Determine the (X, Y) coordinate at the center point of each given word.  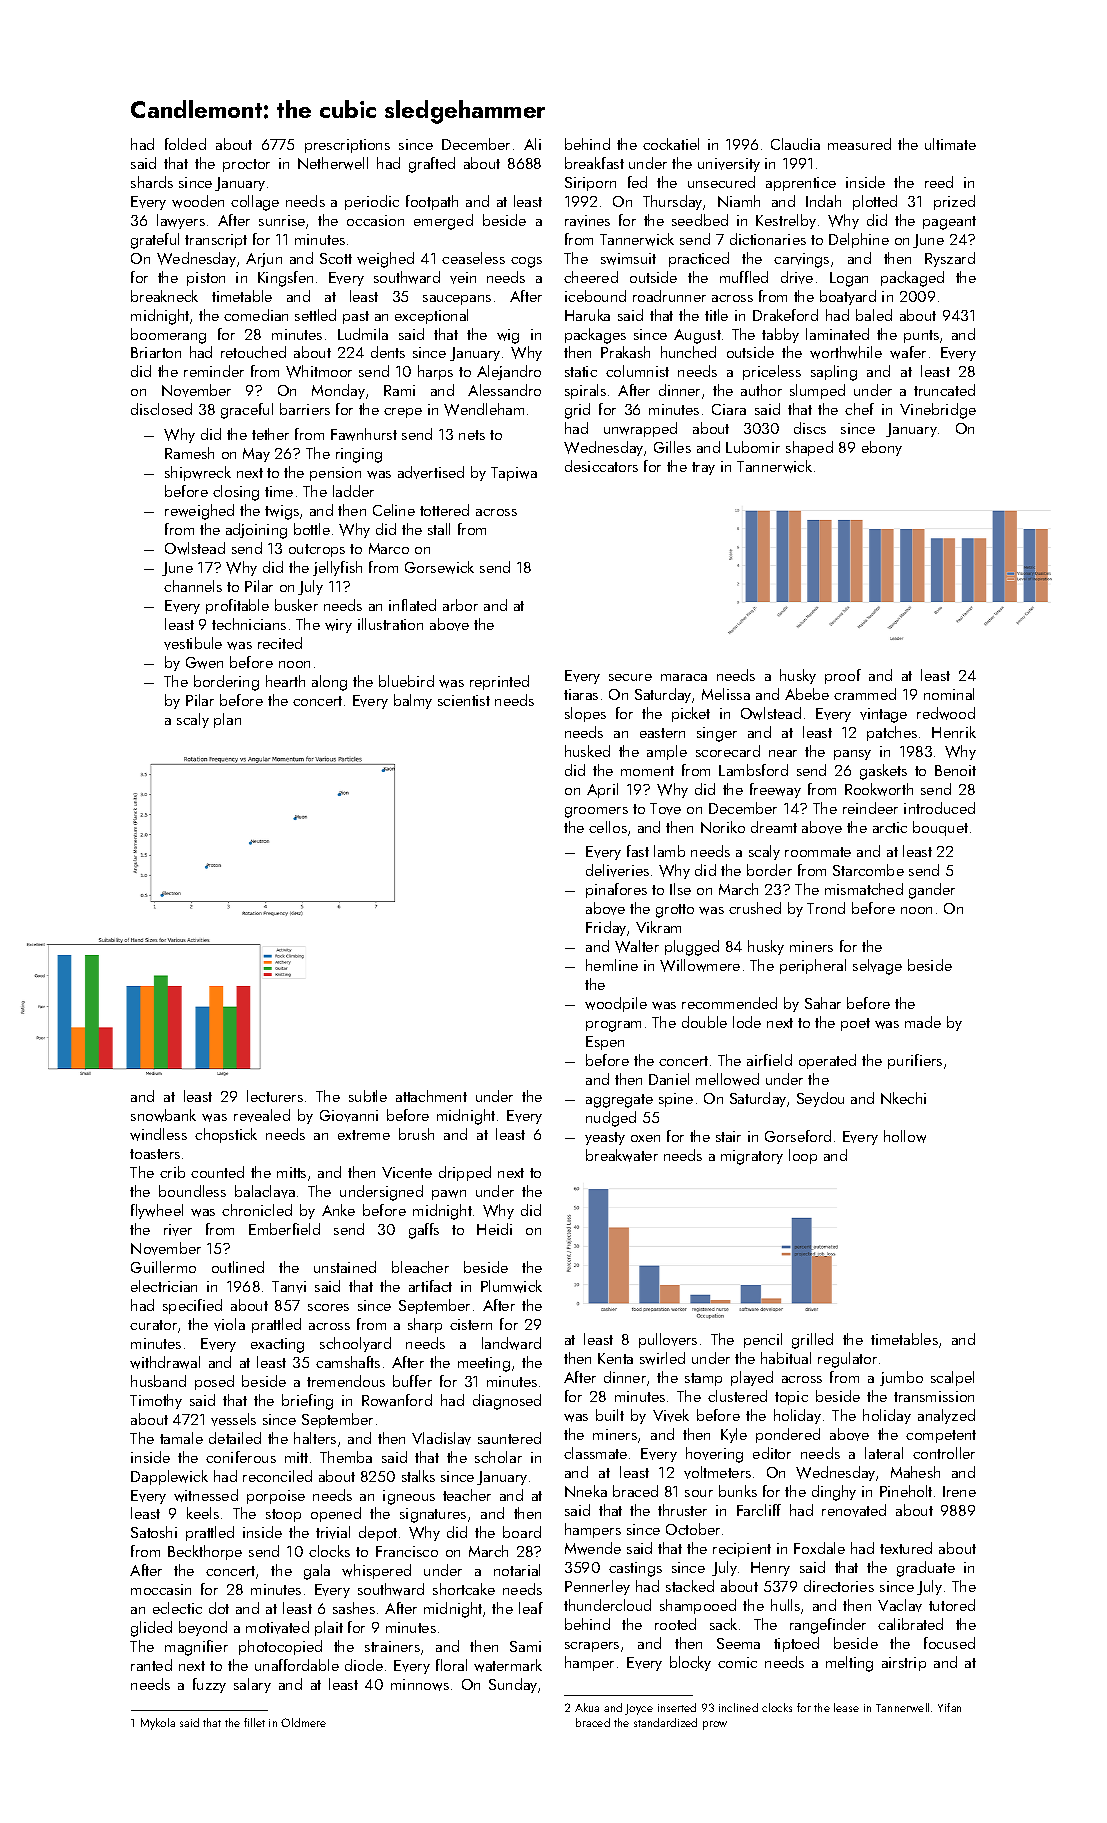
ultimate (950, 144)
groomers (596, 812)
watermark (508, 1665)
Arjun (264, 260)
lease (846, 1707)
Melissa (726, 694)
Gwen (204, 663)
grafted (432, 165)
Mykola (158, 1724)
